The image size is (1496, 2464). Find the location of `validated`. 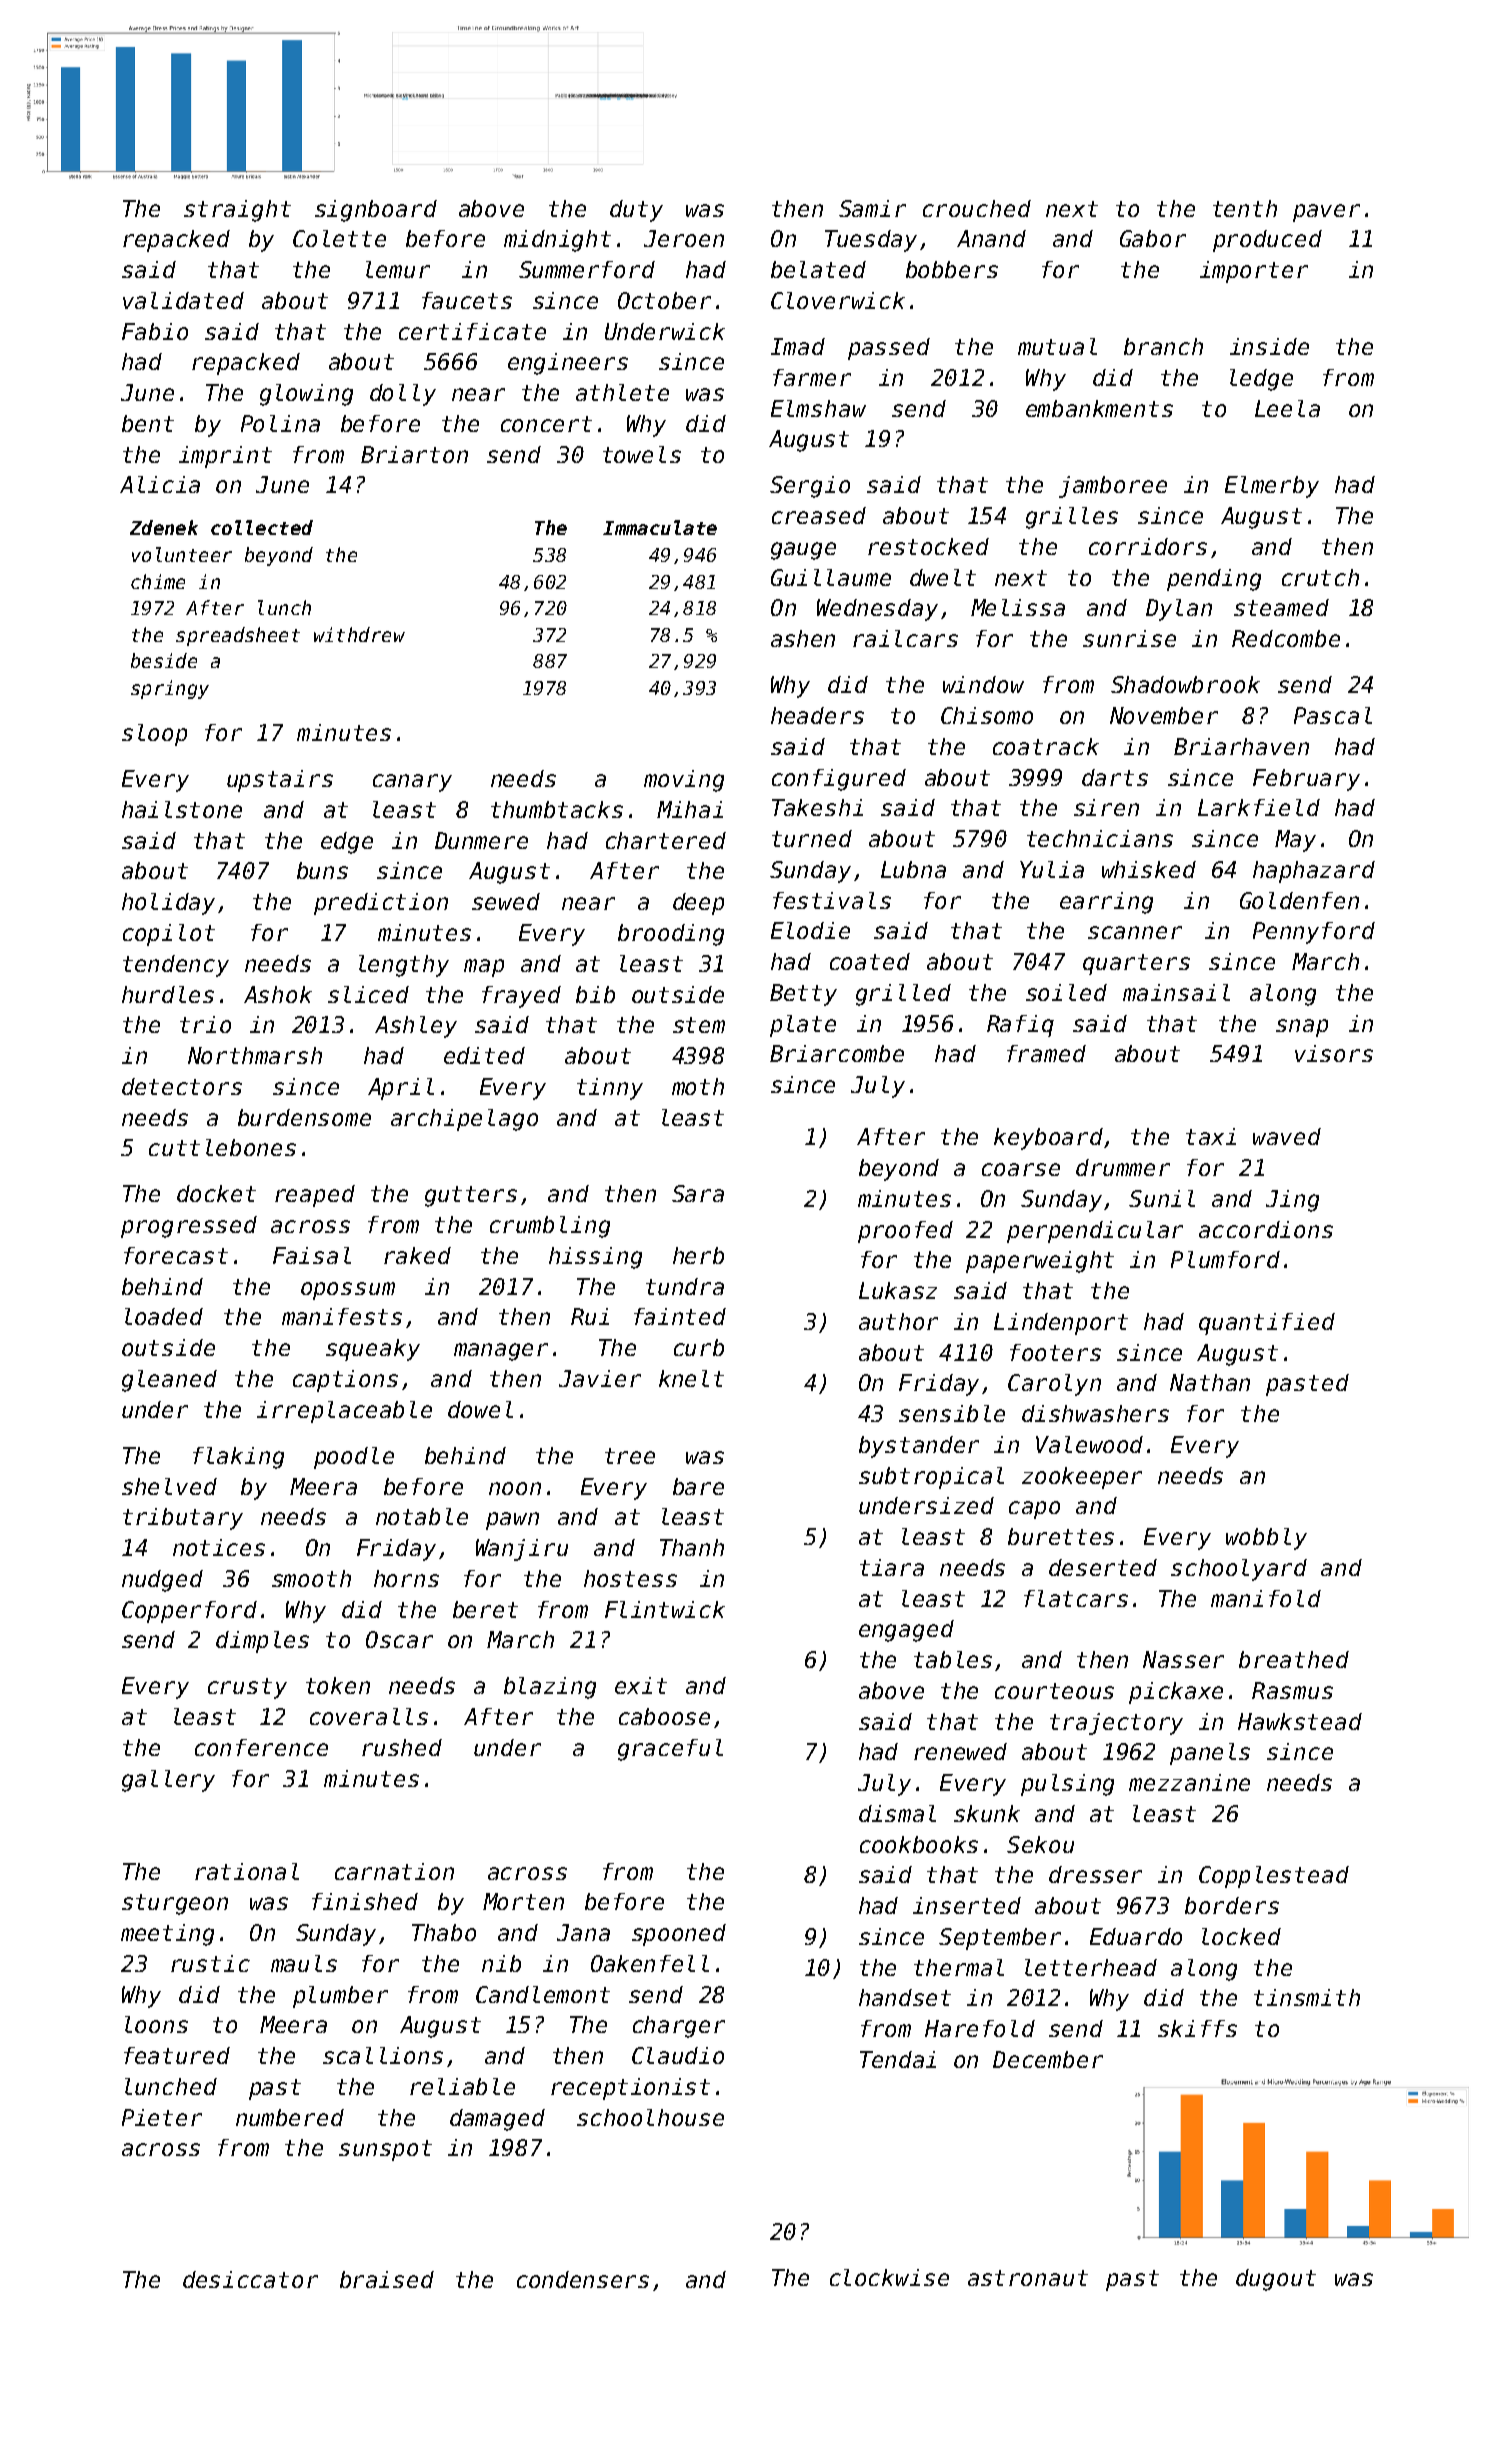

validated is located at coordinates (183, 300).
